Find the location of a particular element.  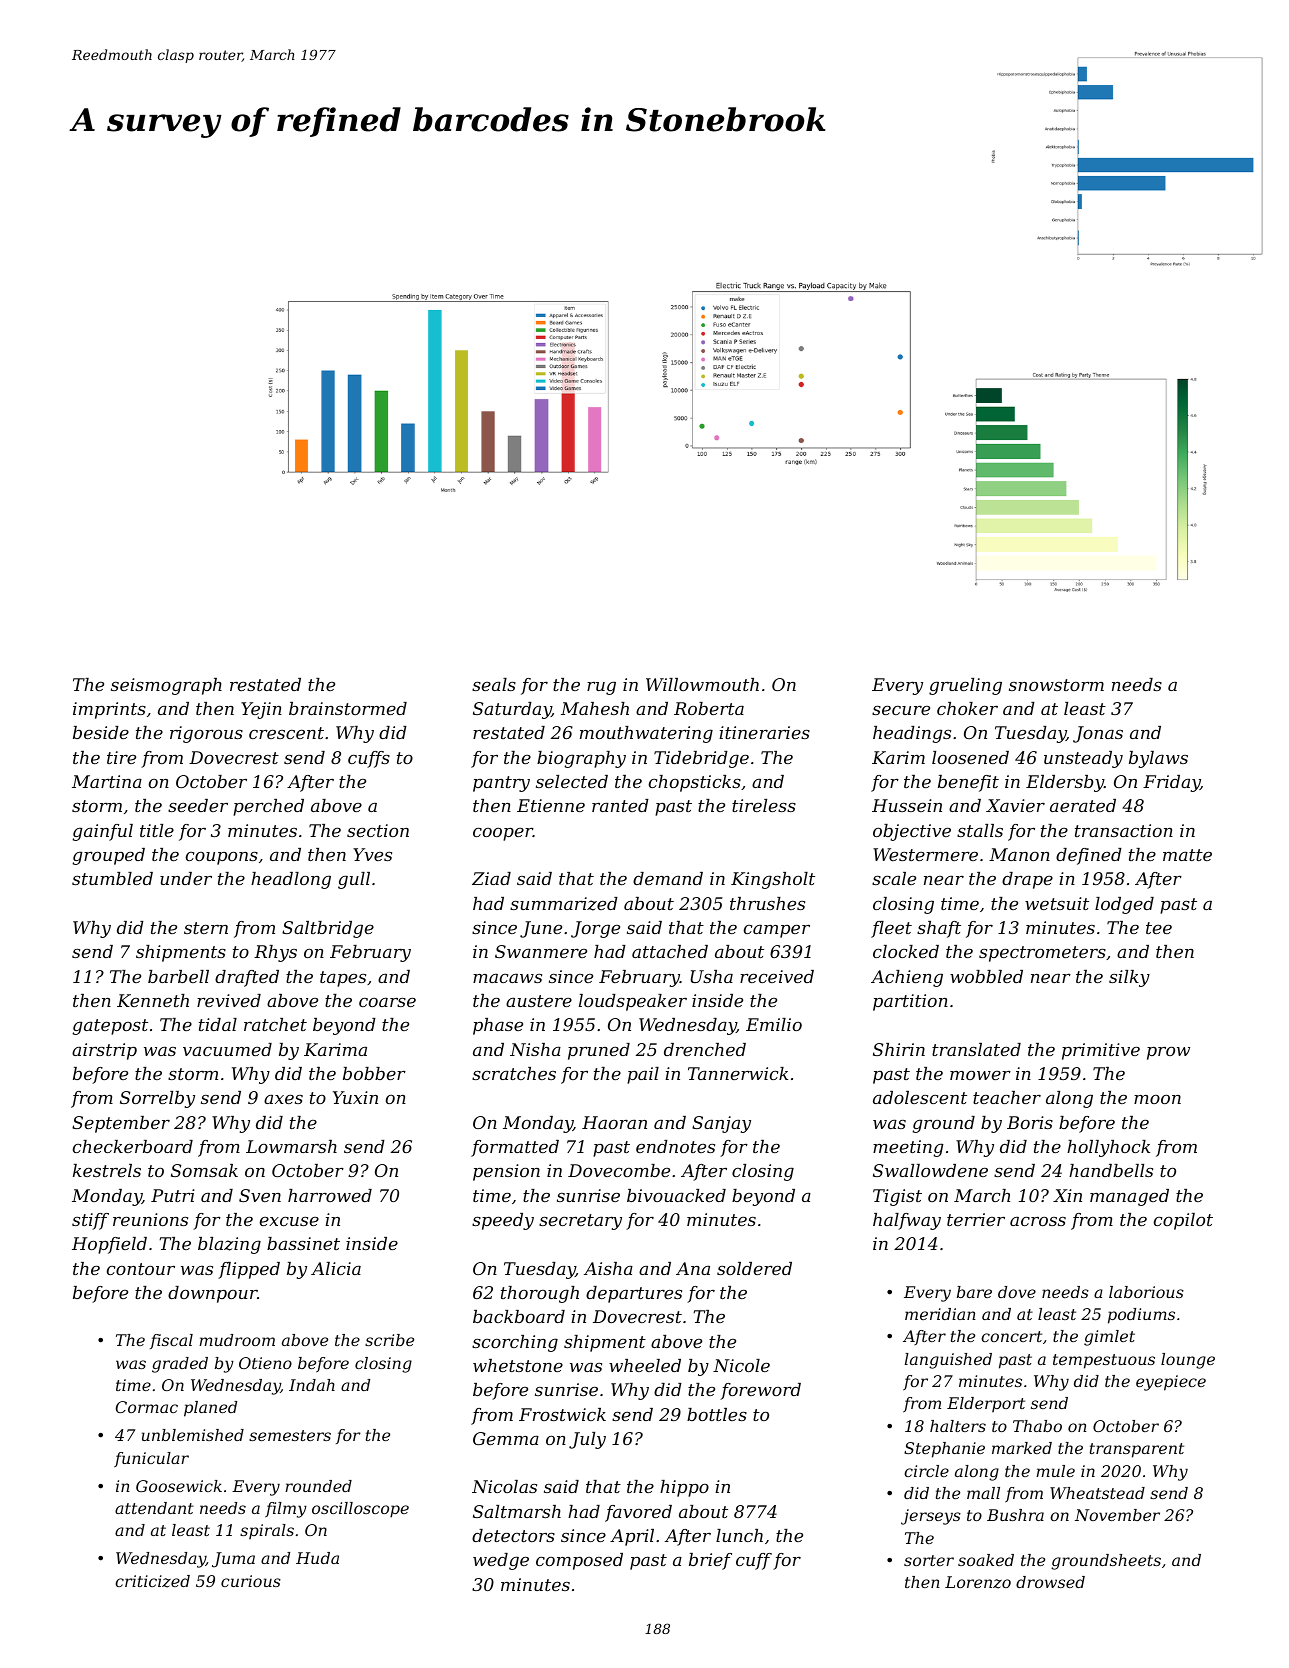

Eldersby is located at coordinates (1065, 783).
